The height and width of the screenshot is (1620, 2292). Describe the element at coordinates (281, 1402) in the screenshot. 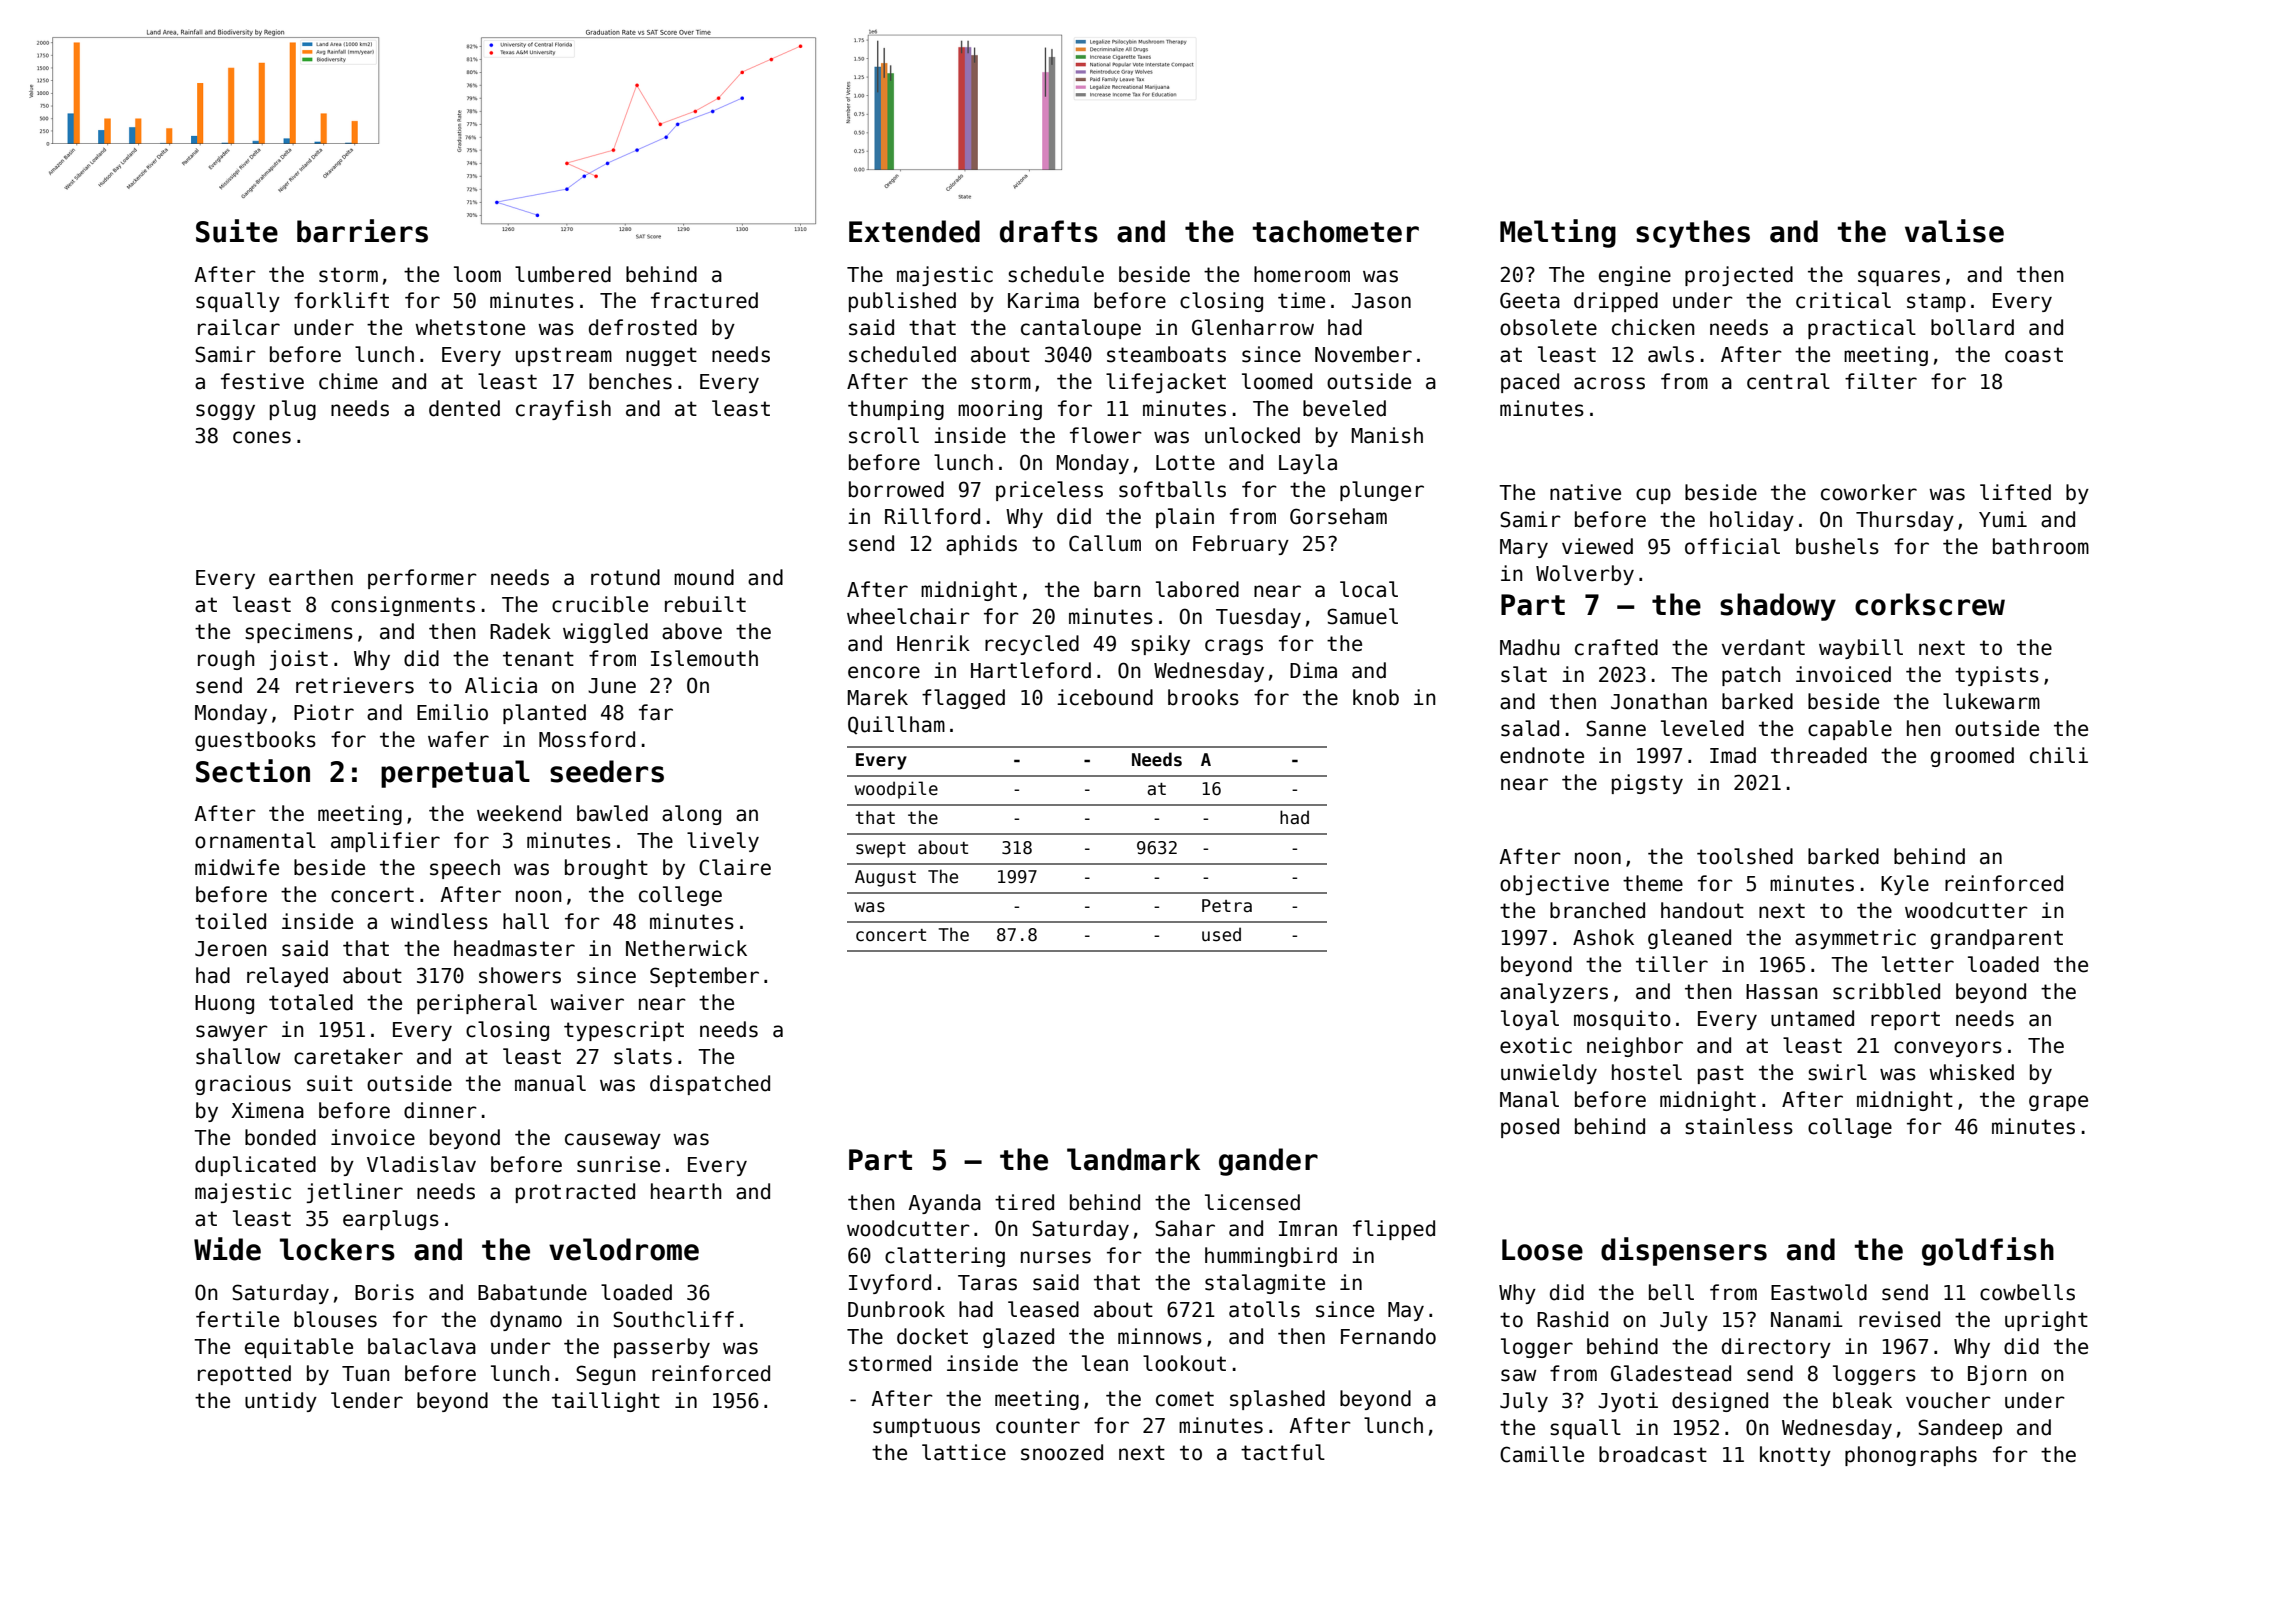

I see `untidy` at that location.
